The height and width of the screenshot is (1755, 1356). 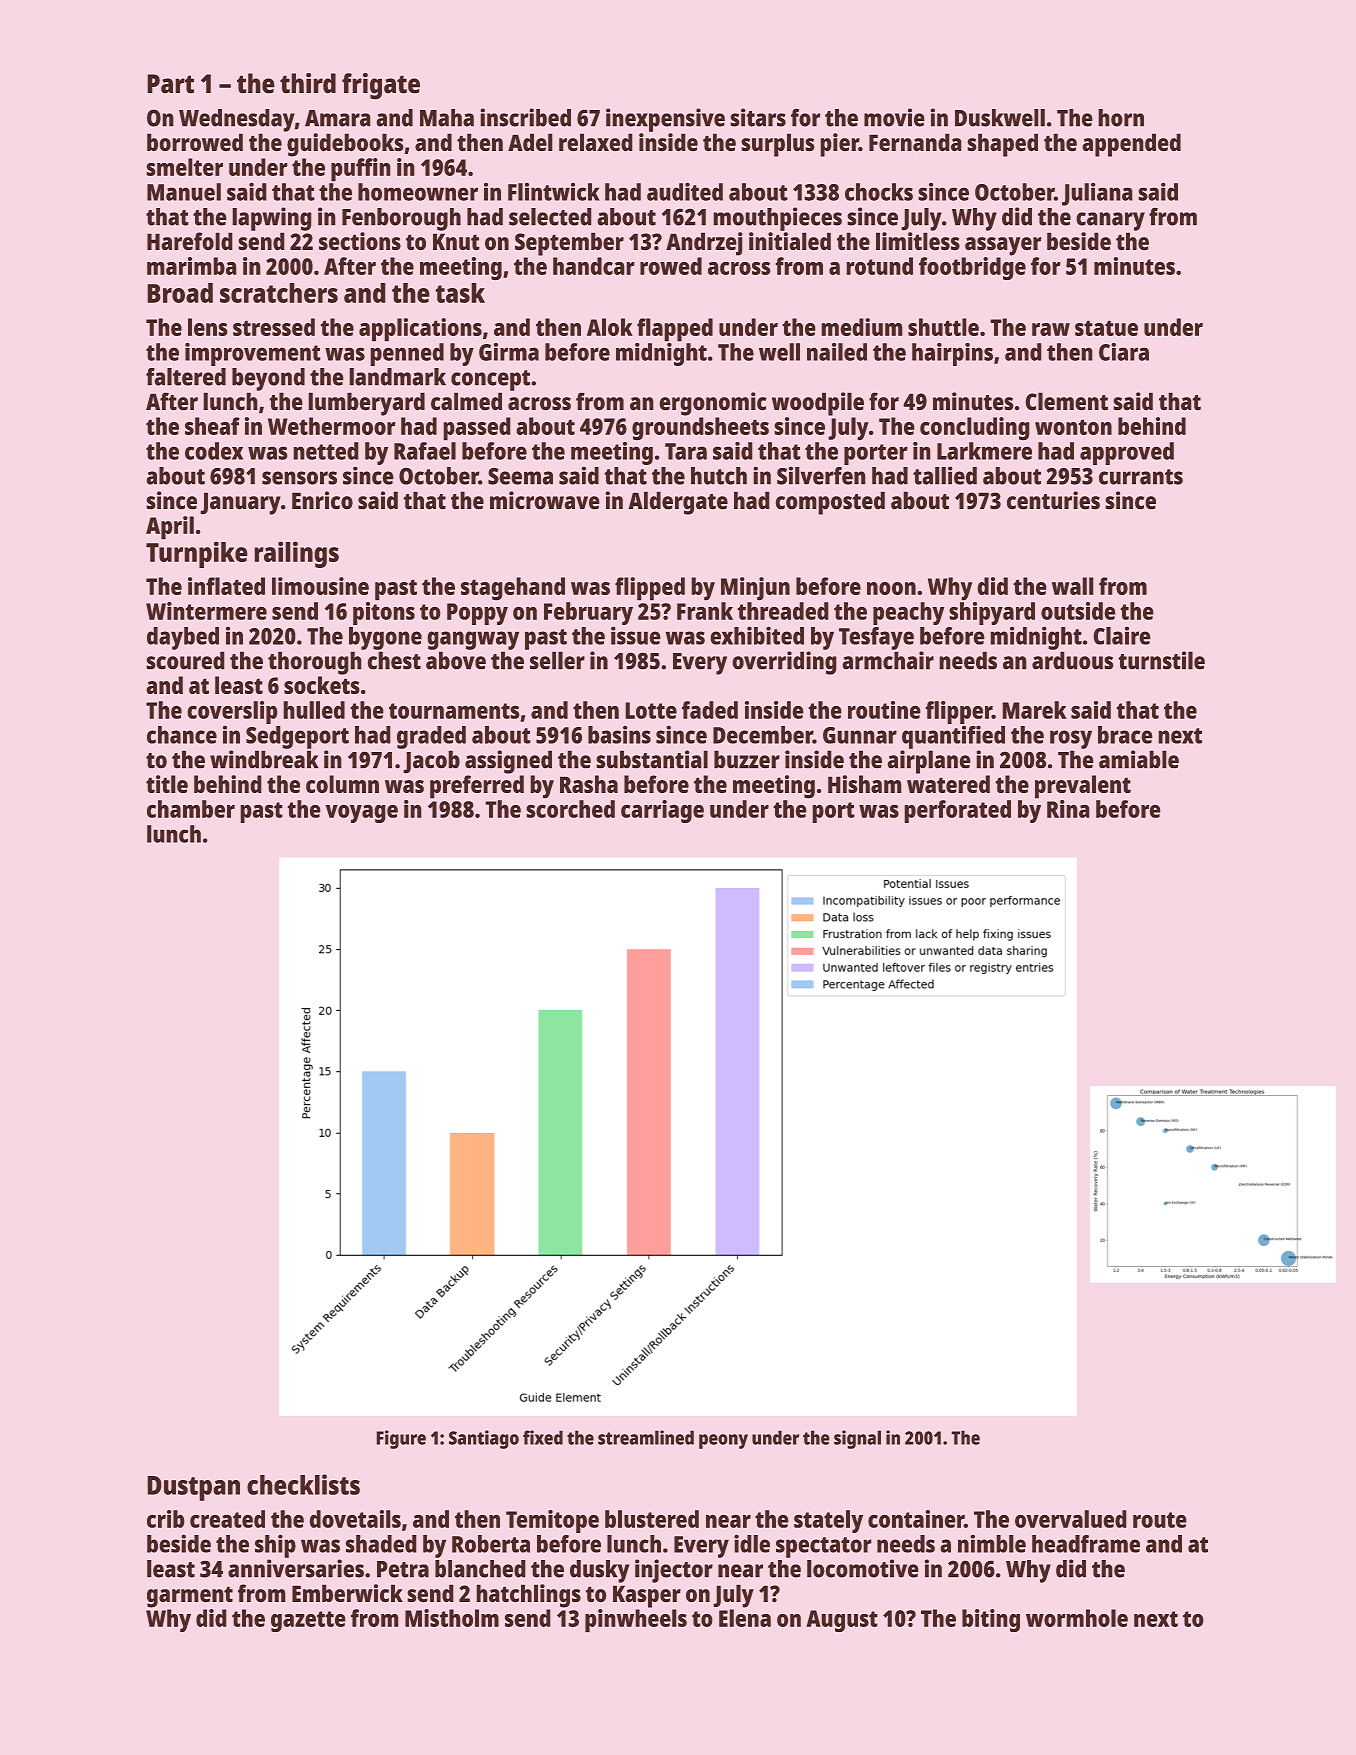 What do you see at coordinates (190, 1597) in the screenshot?
I see `garment` at bounding box center [190, 1597].
